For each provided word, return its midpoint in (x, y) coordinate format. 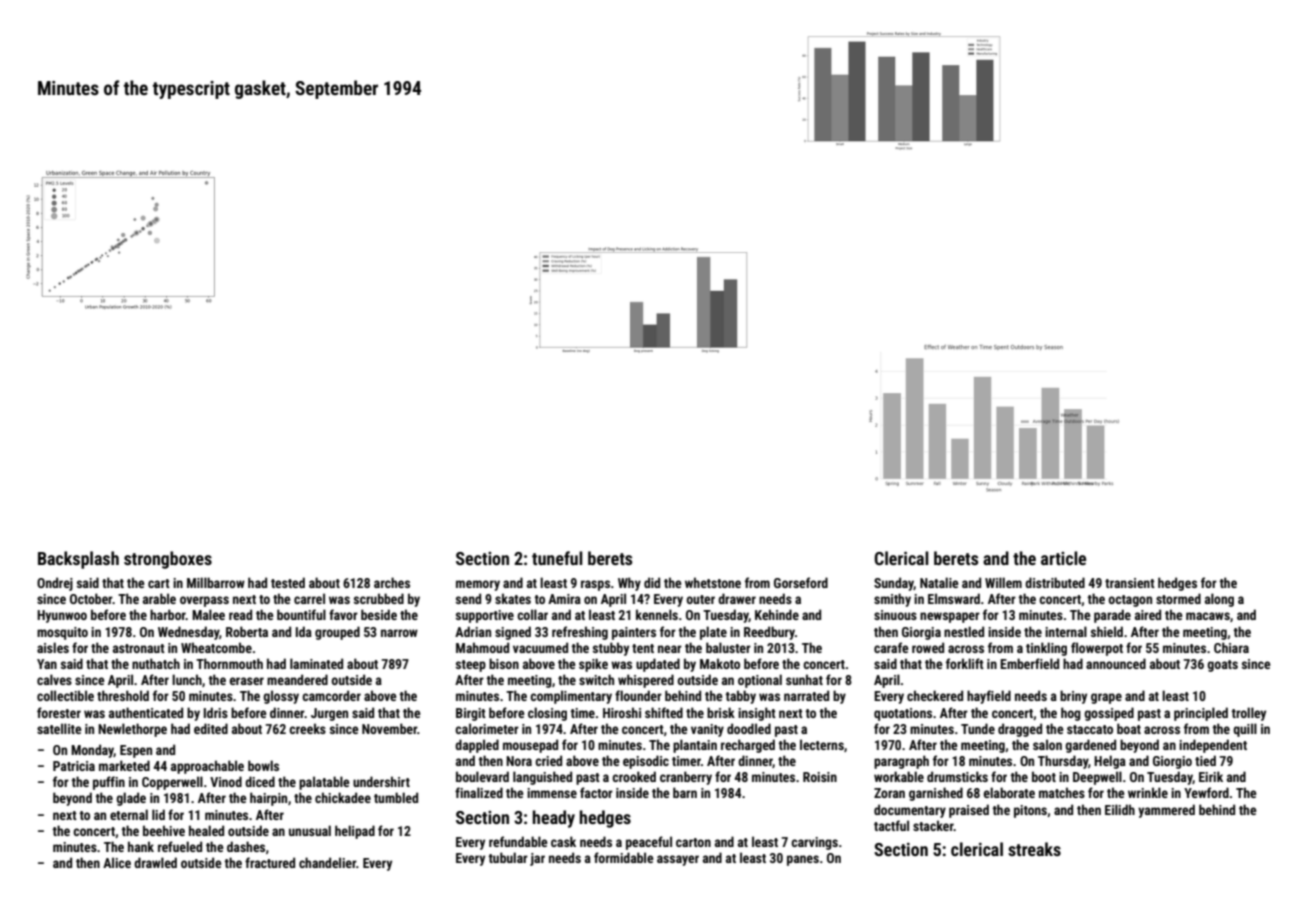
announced (1116, 663)
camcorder (331, 695)
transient (1130, 583)
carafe (891, 647)
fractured (270, 862)
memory (478, 585)
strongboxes (168, 560)
